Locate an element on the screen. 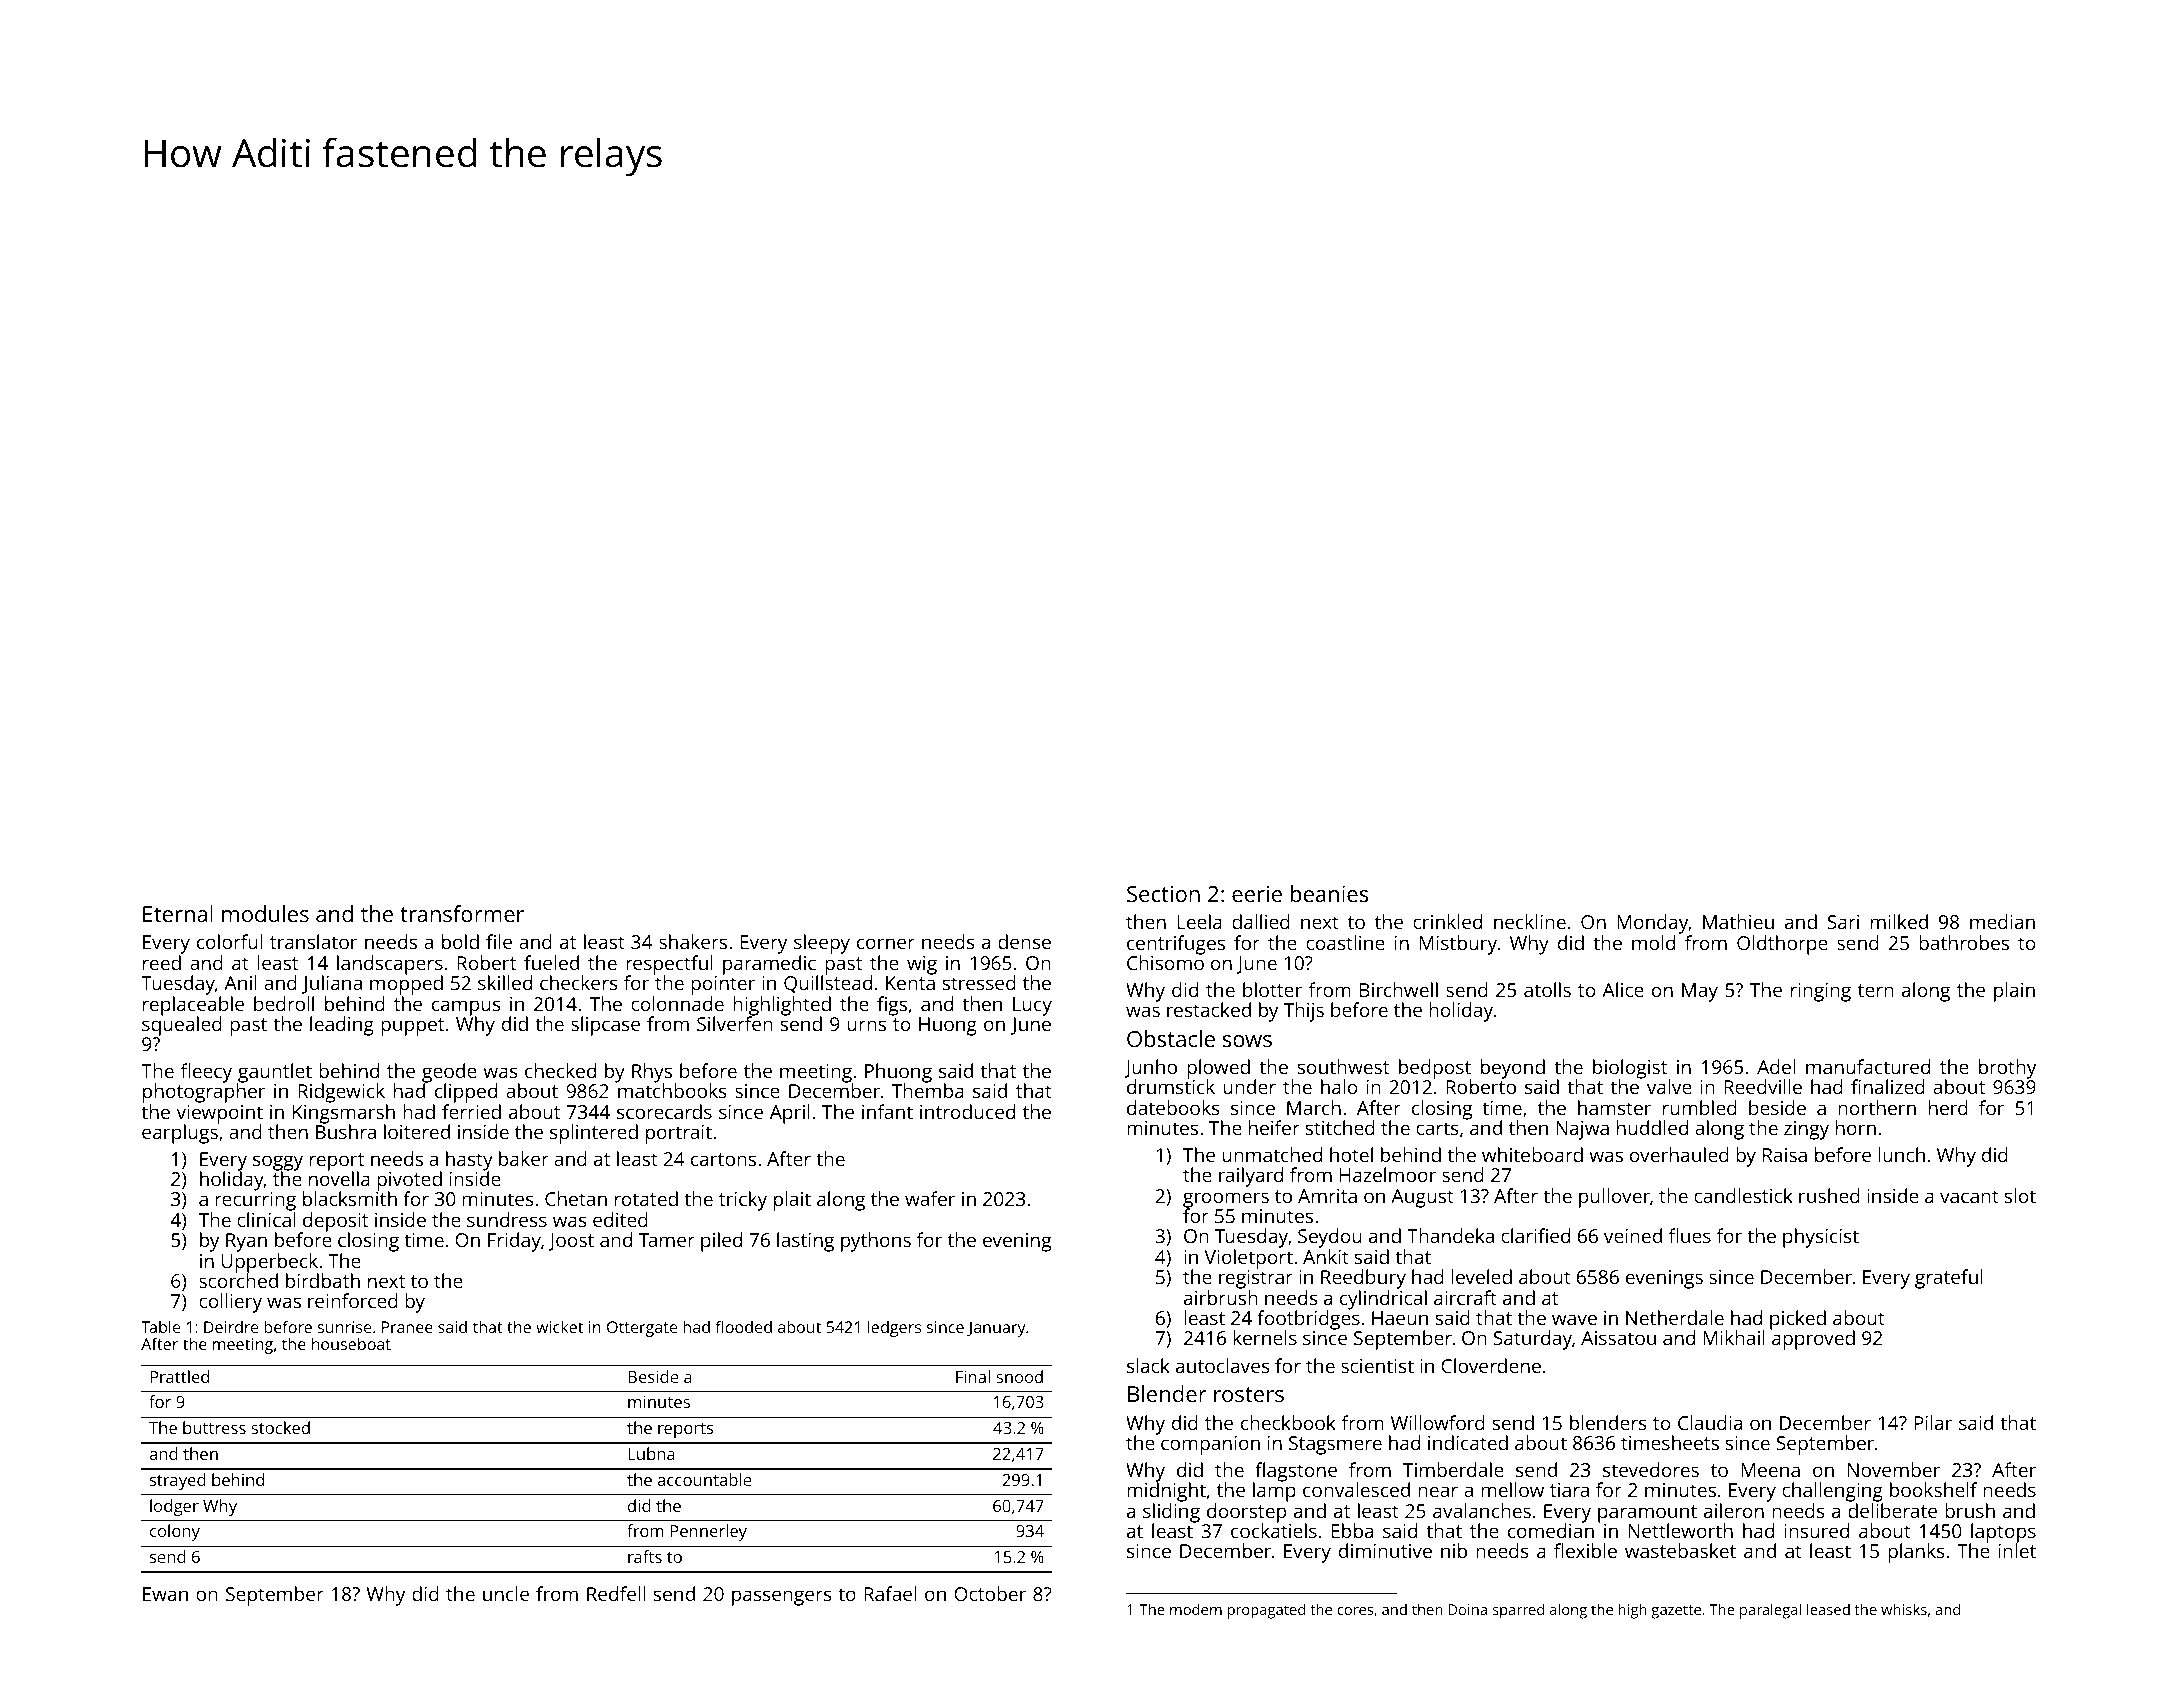 The image size is (2178, 1683). whisks is located at coordinates (1904, 1609).
